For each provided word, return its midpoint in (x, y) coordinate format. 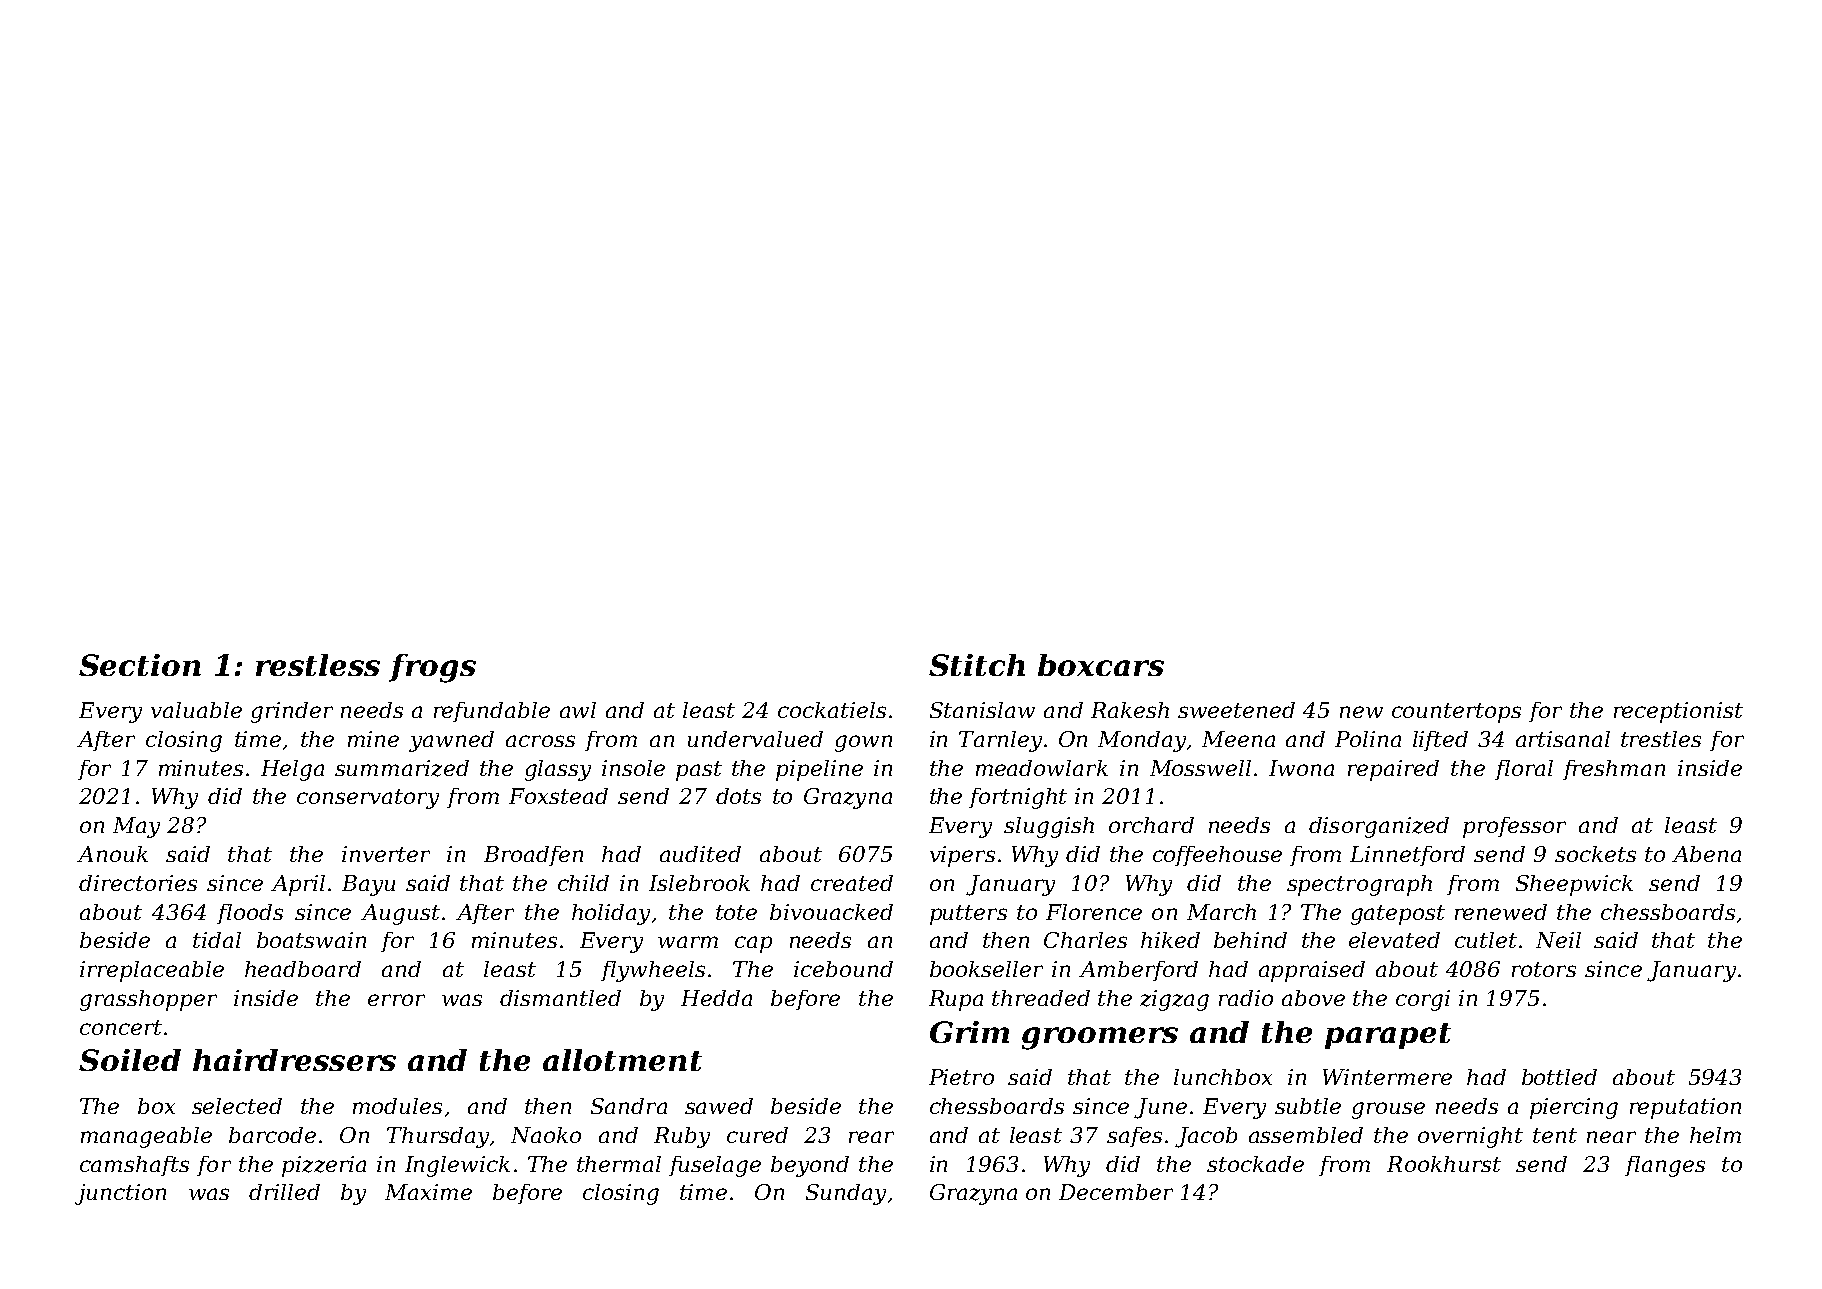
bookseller (986, 969)
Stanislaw (982, 710)
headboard (303, 969)
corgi (1423, 1000)
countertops (1456, 713)
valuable (196, 710)
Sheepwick (1574, 885)
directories (138, 883)
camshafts (134, 1166)
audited (700, 854)
